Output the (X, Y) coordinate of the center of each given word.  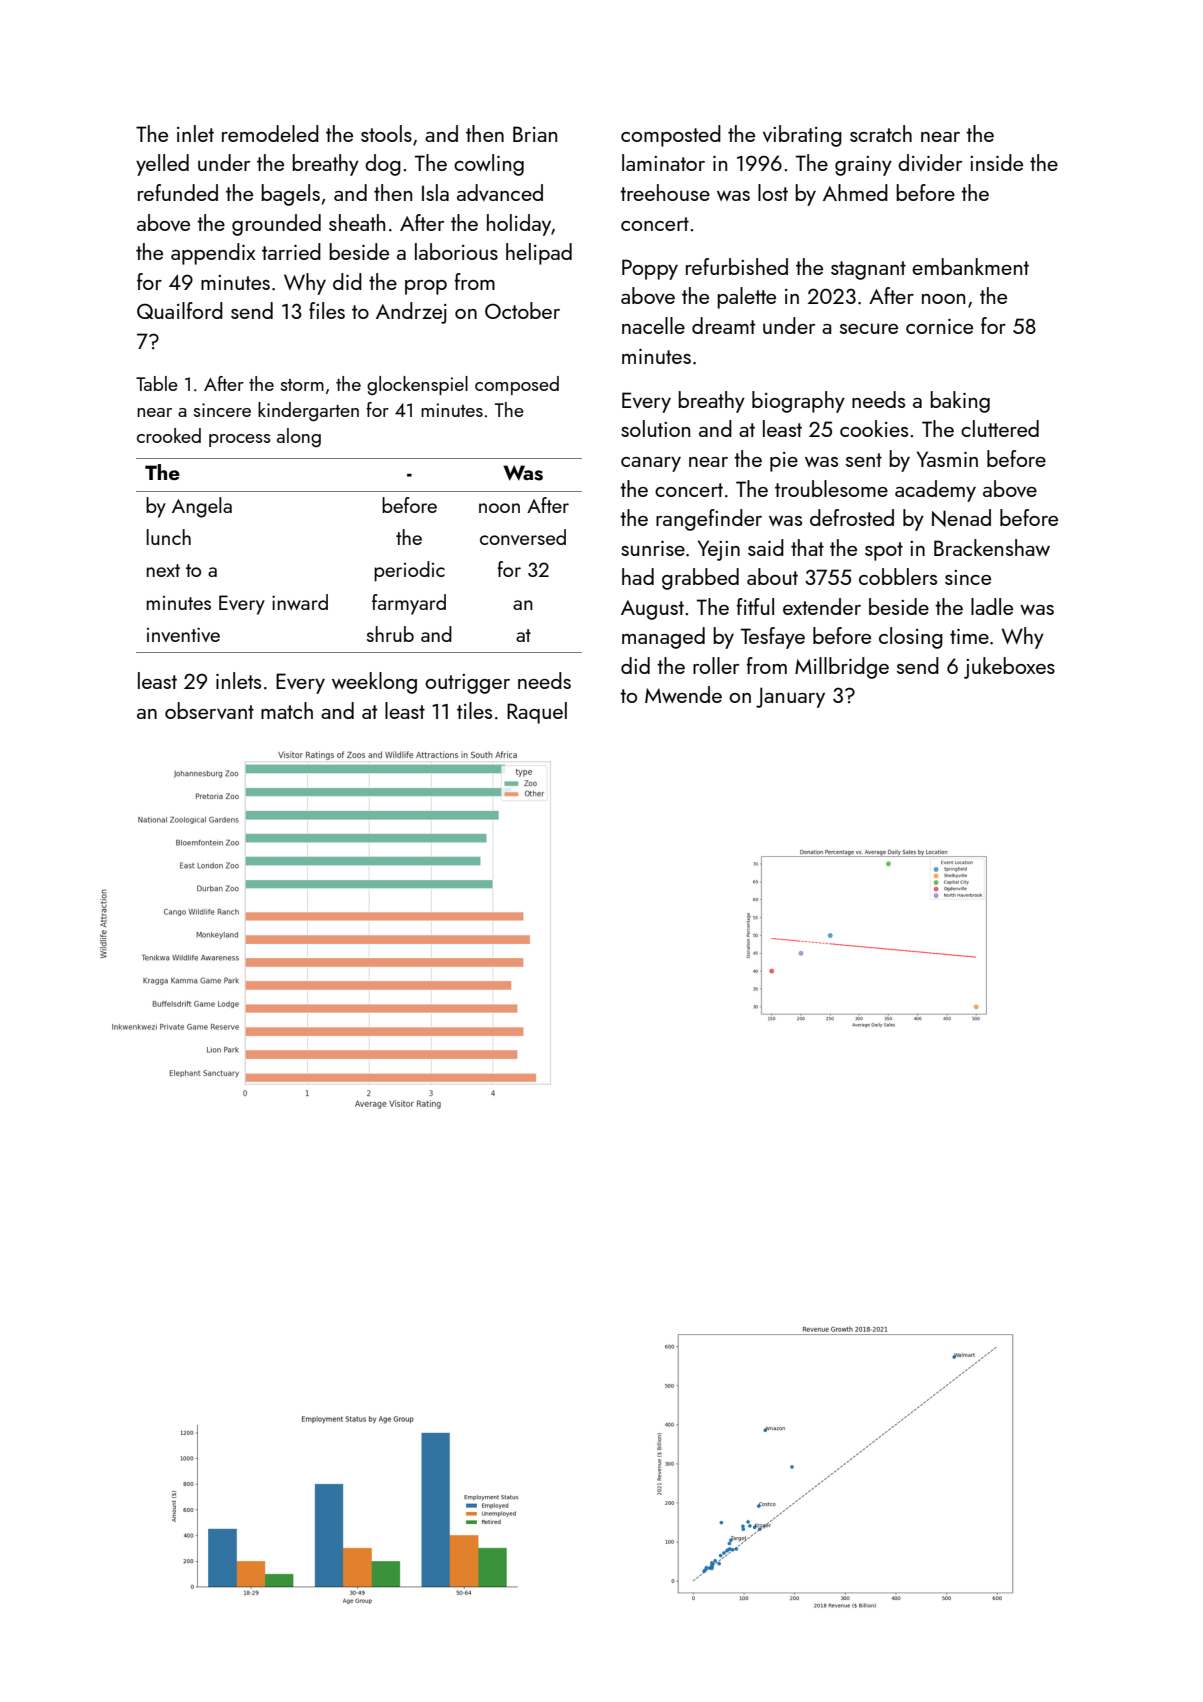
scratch (881, 133)
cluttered (1000, 428)
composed (517, 385)
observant (209, 710)
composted (671, 136)
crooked (169, 435)
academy (935, 491)
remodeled (270, 133)
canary (651, 464)
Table (157, 383)
